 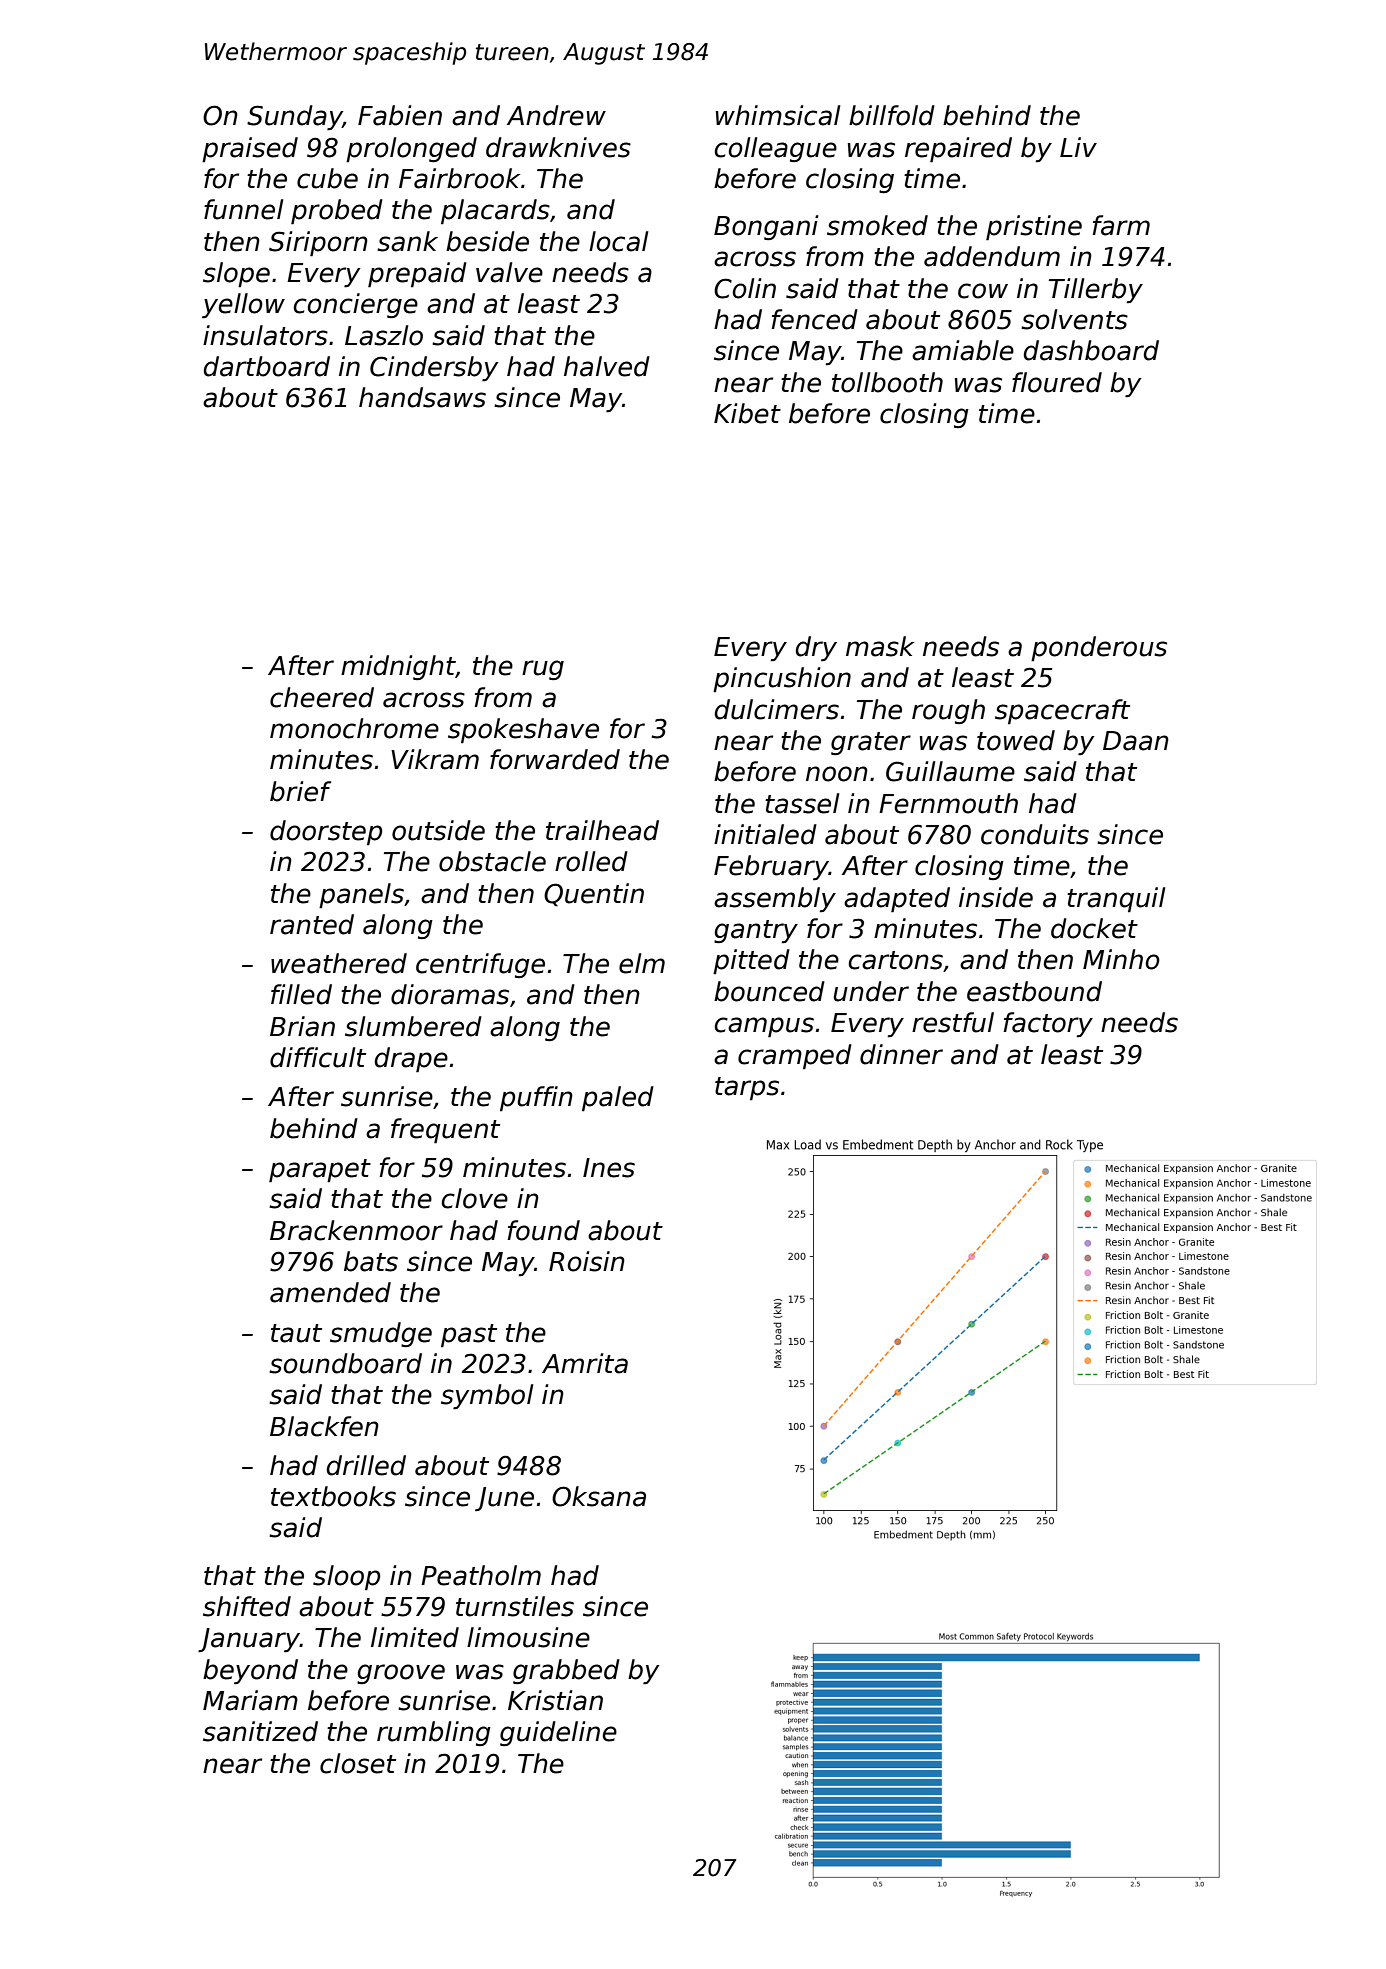 I want to click on rug, so click(x=543, y=670).
